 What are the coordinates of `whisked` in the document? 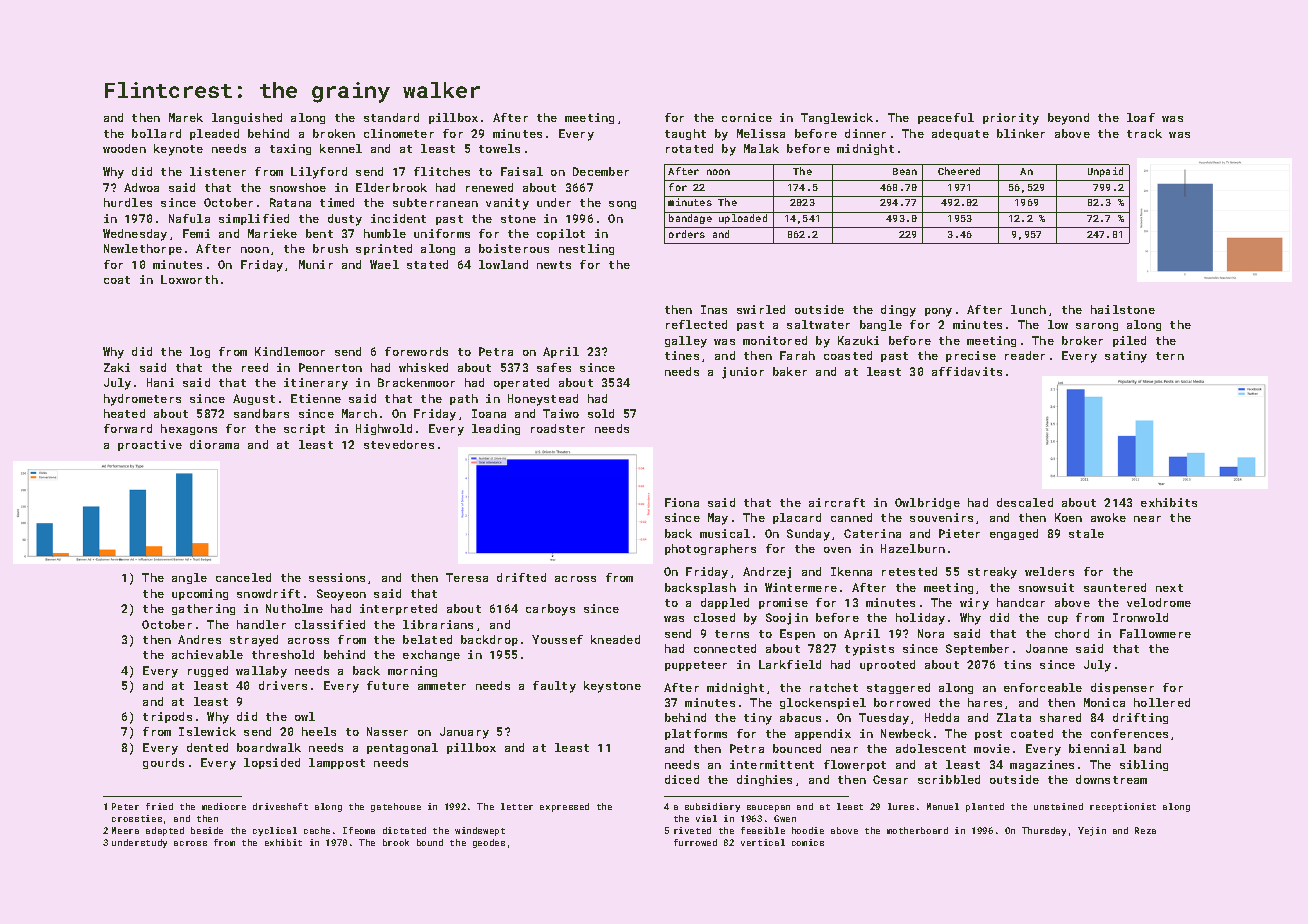 It's located at (423, 367).
